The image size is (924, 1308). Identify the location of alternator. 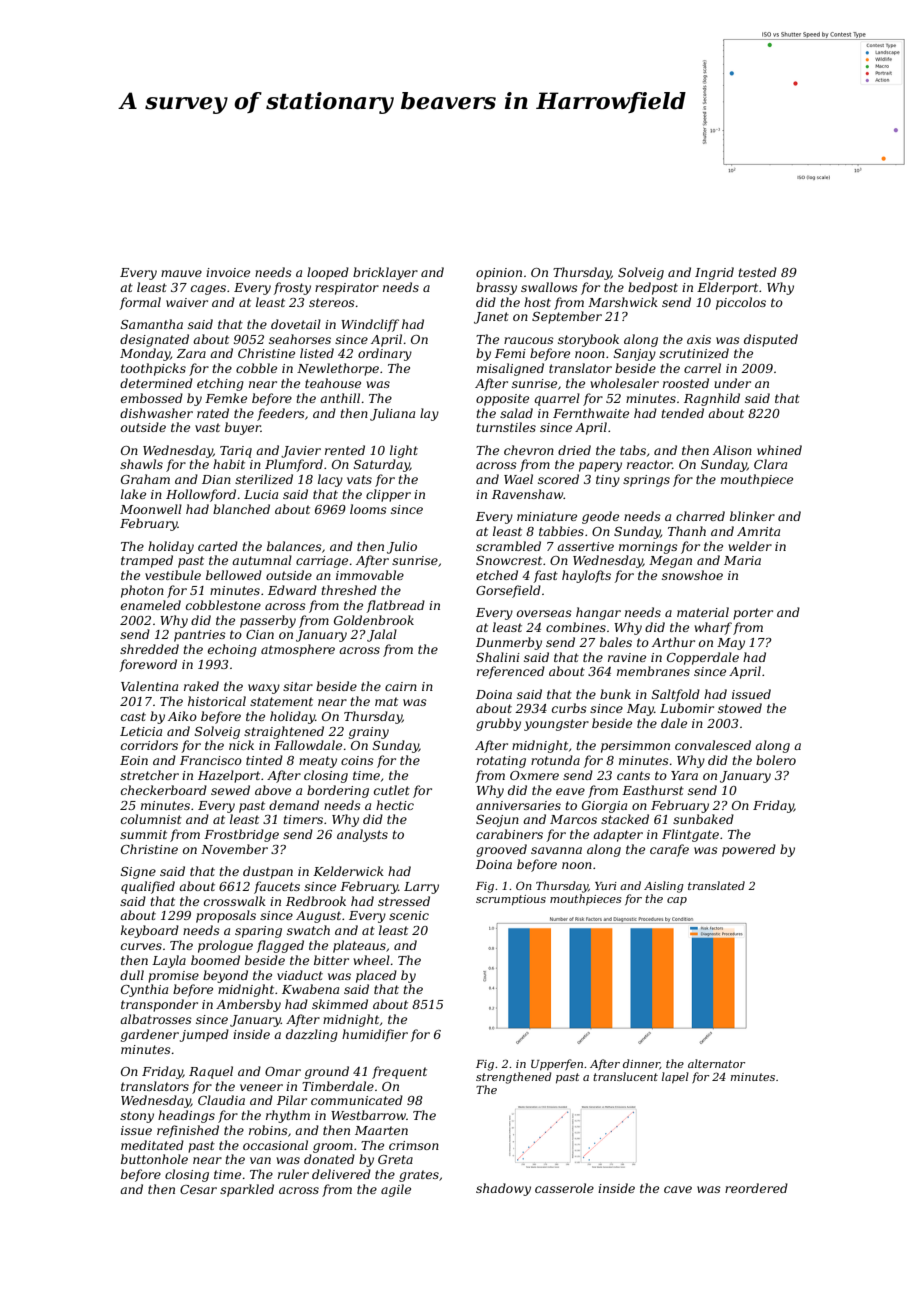
(716, 1063).
